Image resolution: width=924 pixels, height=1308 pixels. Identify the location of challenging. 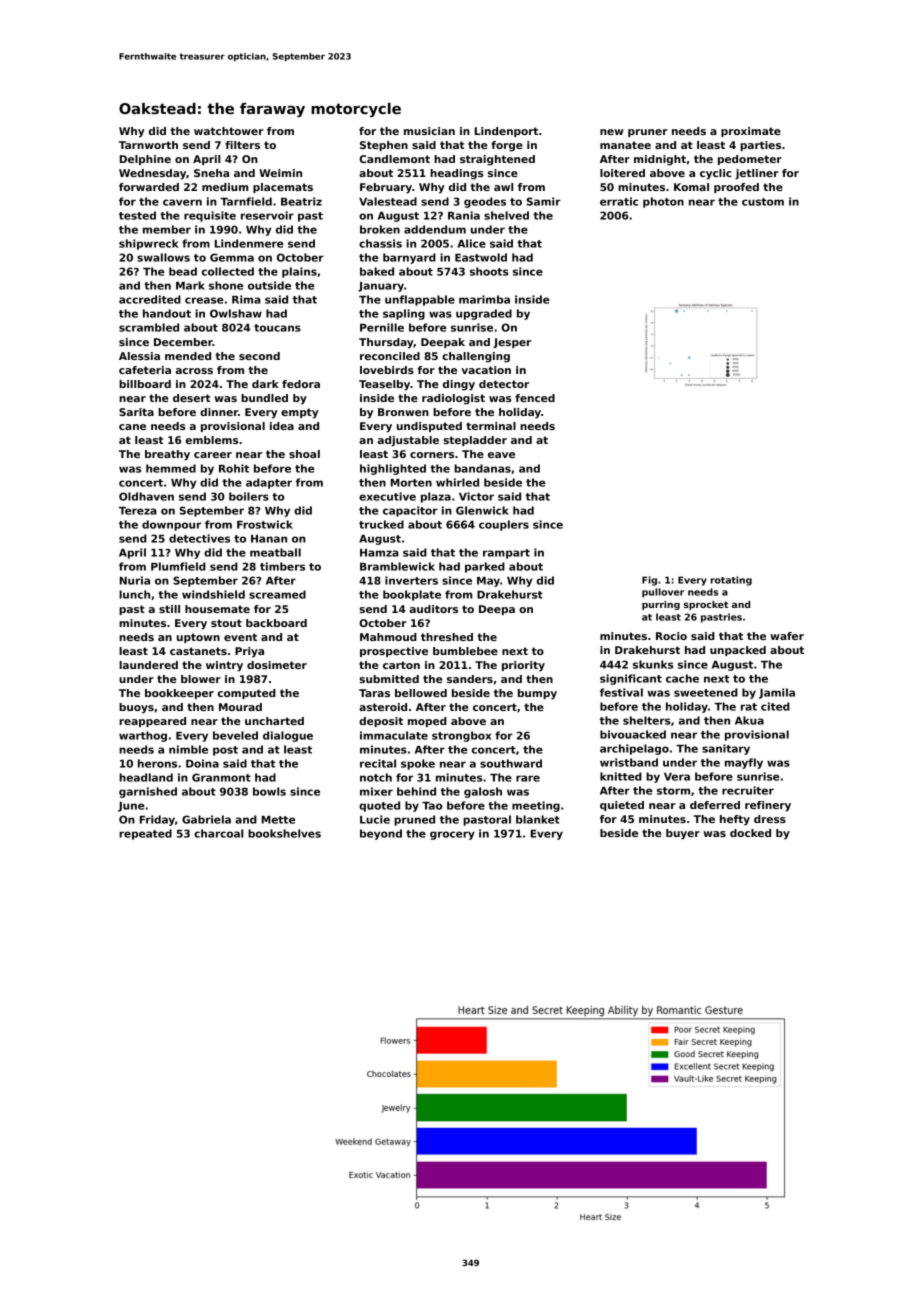
(476, 357).
